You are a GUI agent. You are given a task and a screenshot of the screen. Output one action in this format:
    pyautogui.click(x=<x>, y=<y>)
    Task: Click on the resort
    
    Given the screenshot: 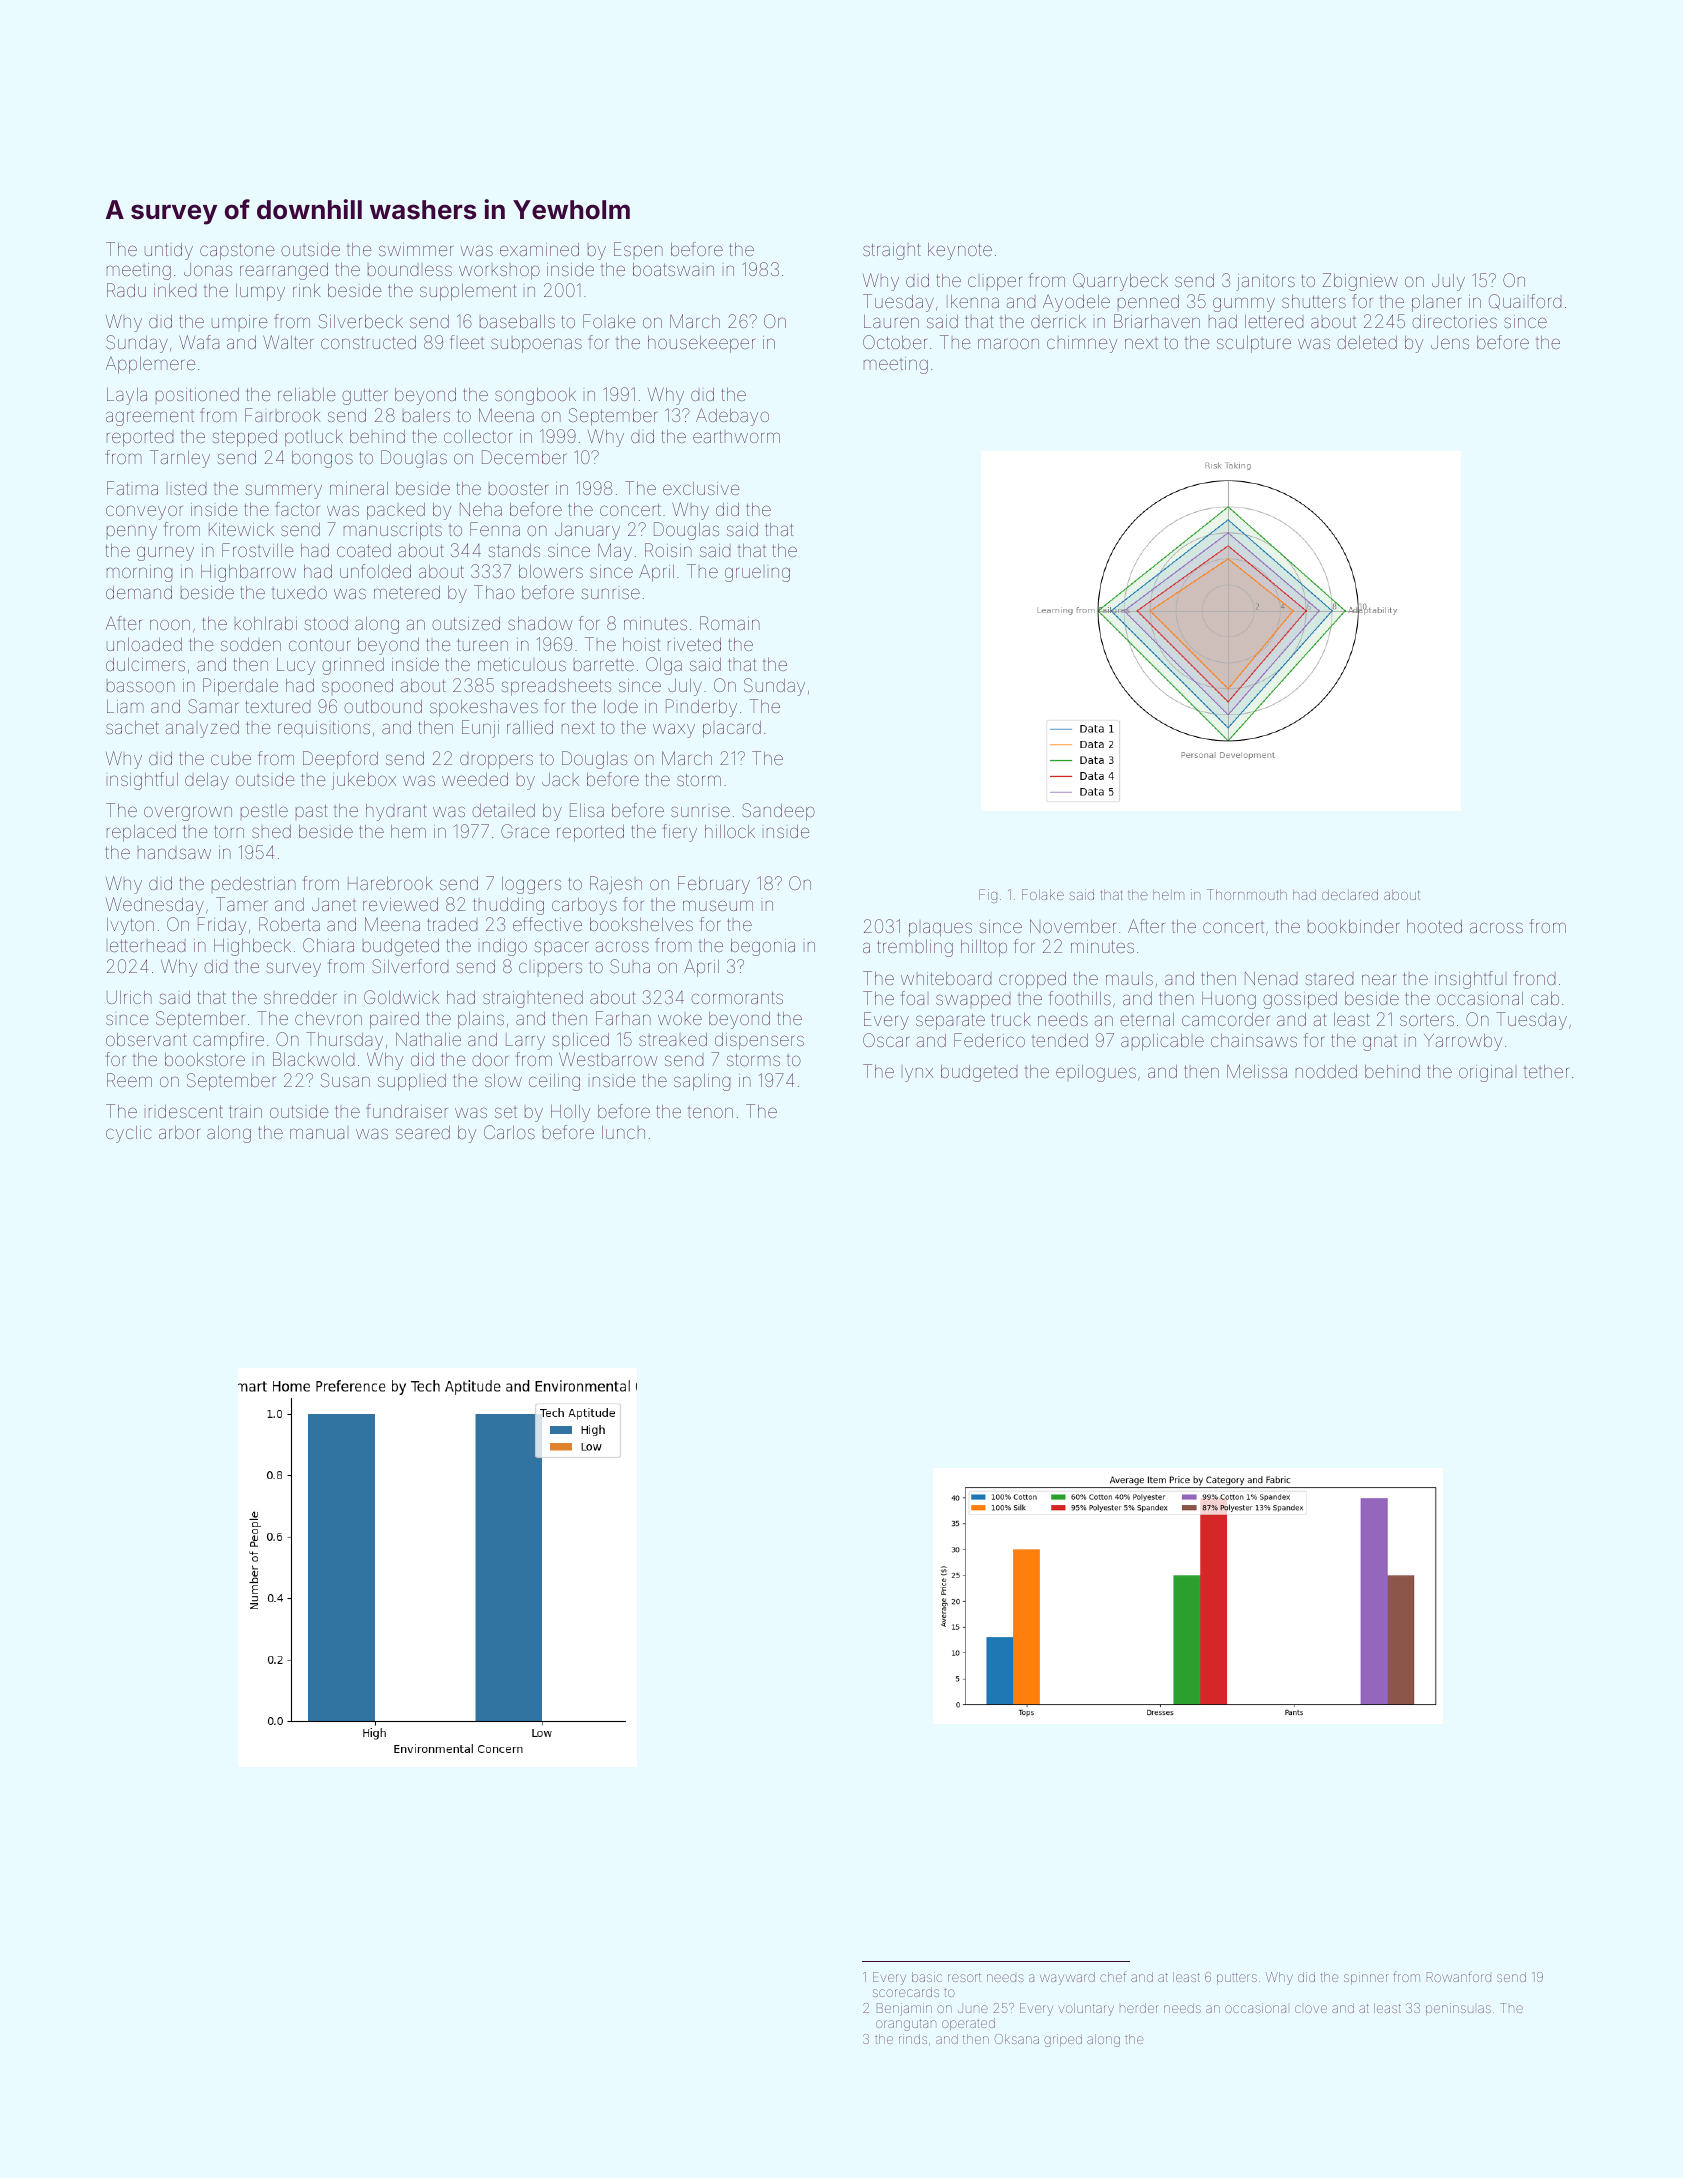 What is the action you would take?
    pyautogui.click(x=964, y=1977)
